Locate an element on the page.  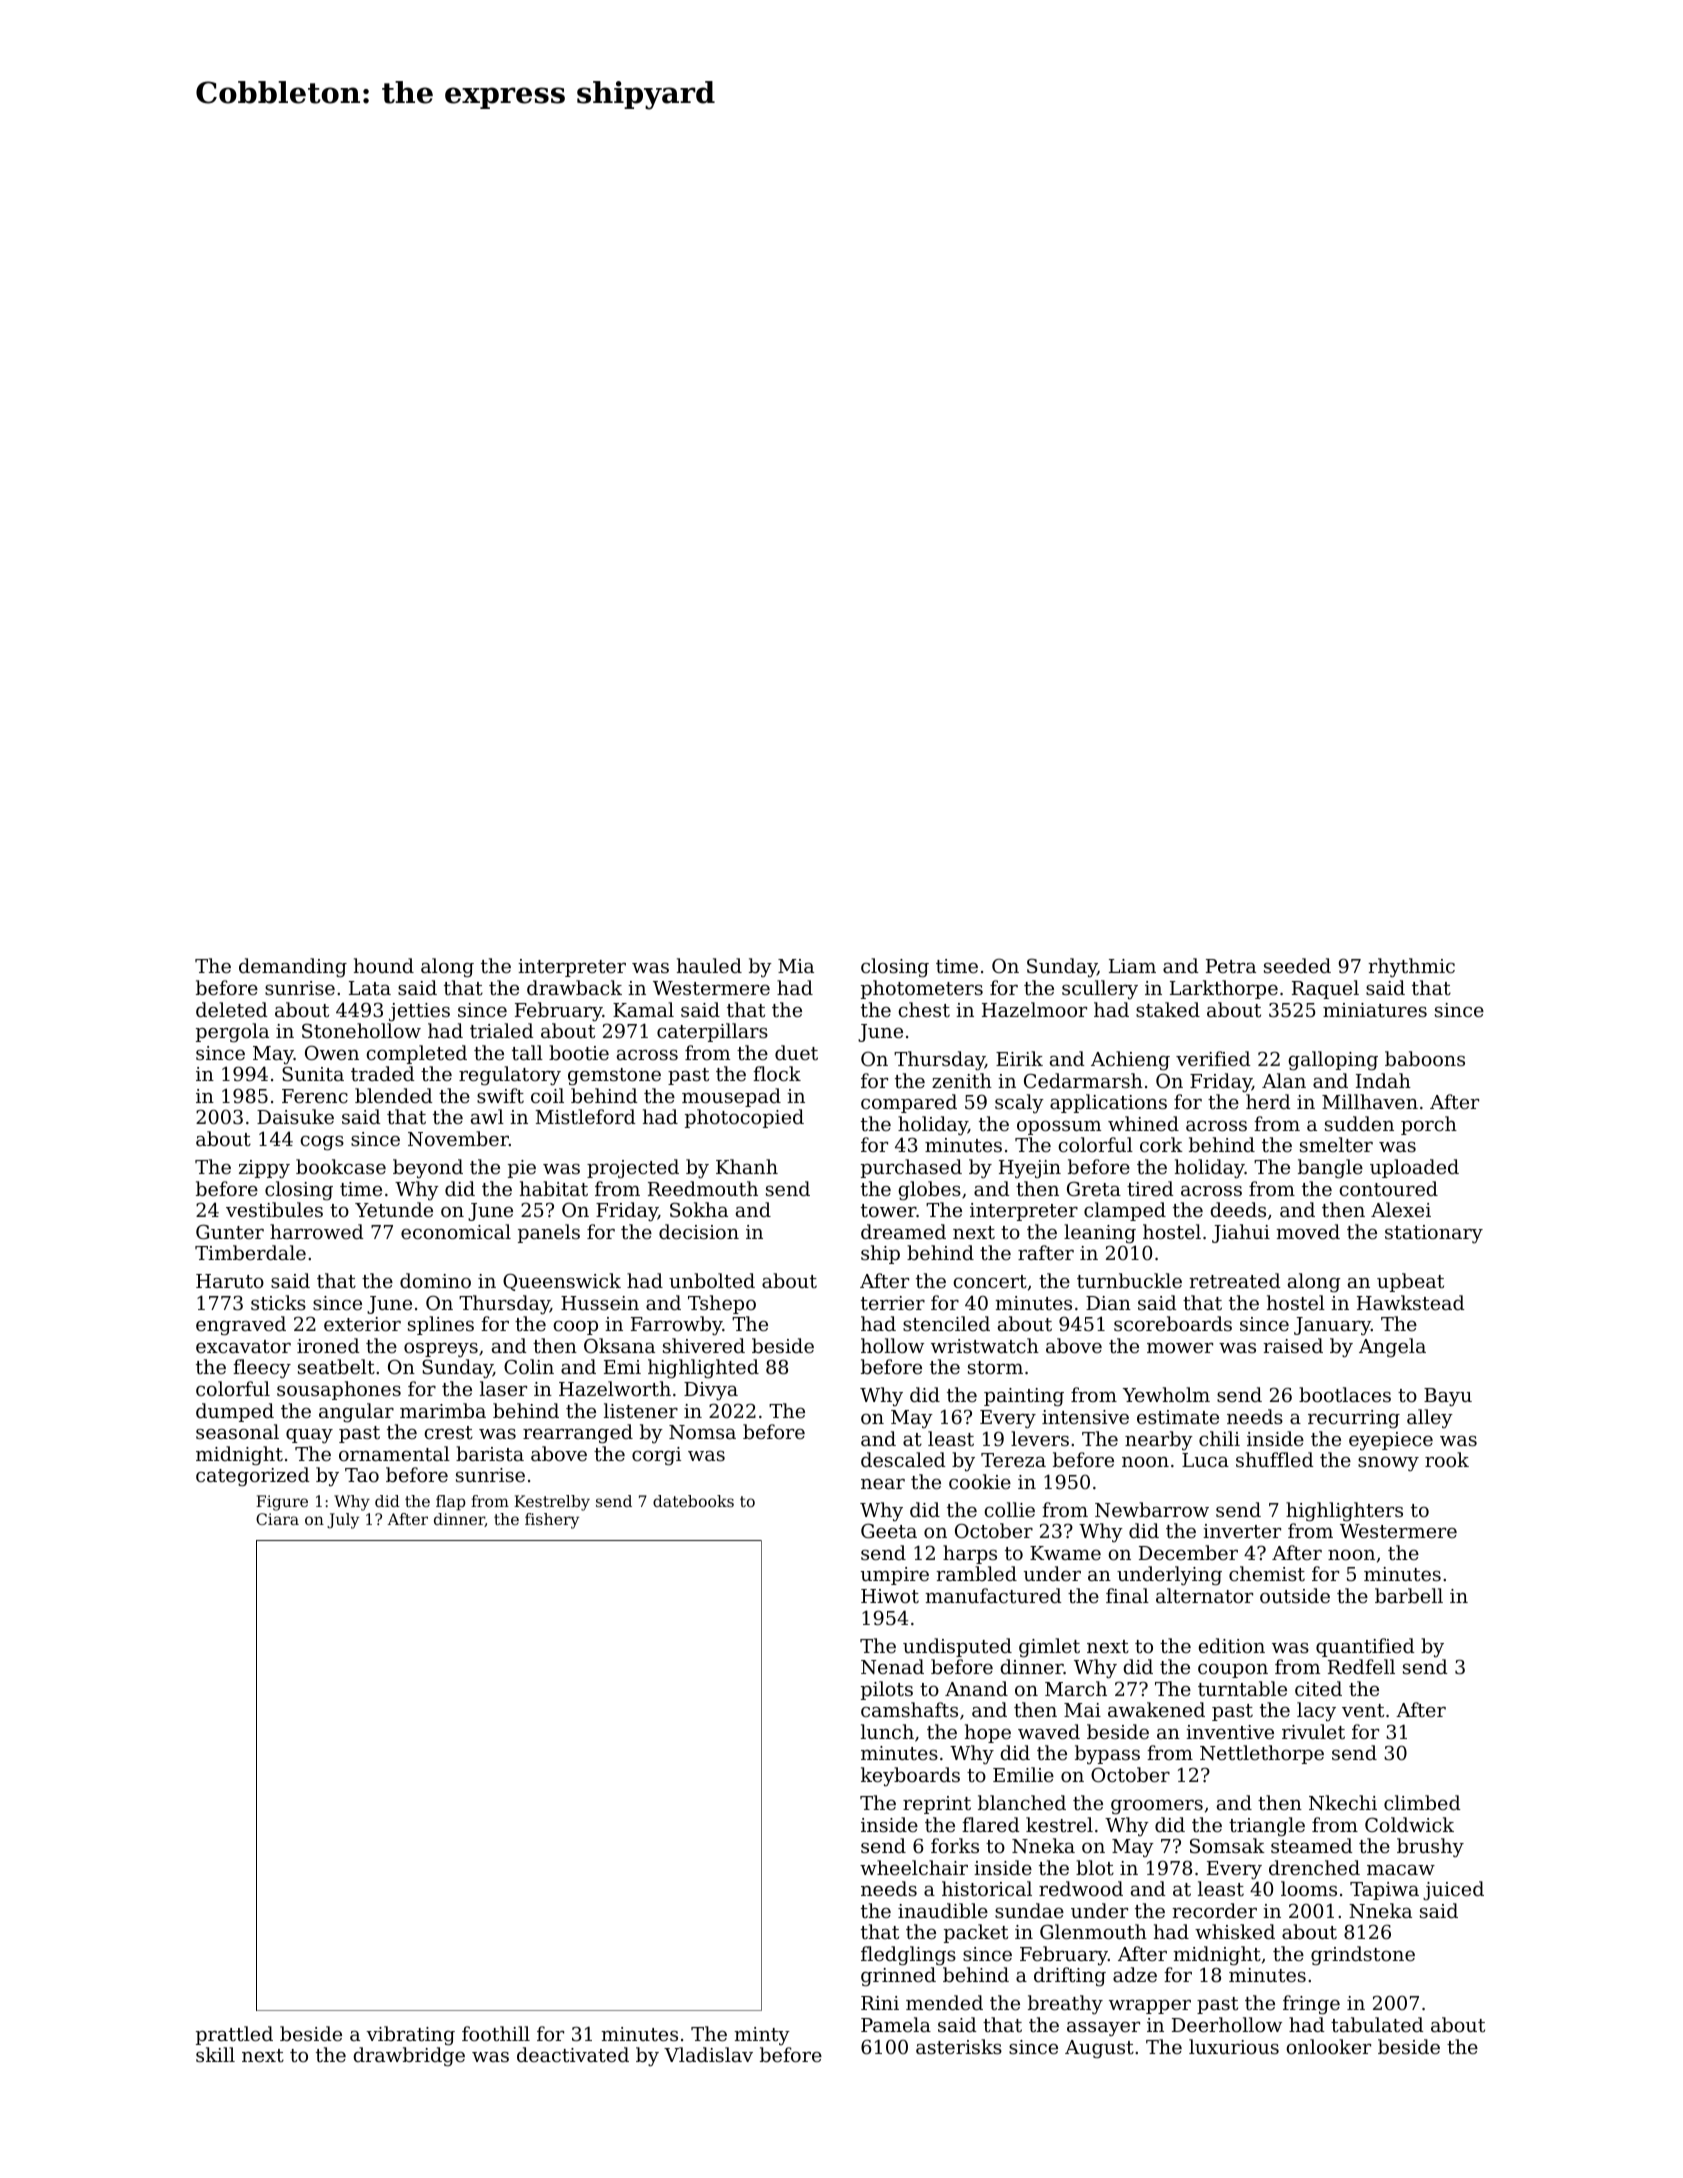
verified is located at coordinates (1213, 1058).
